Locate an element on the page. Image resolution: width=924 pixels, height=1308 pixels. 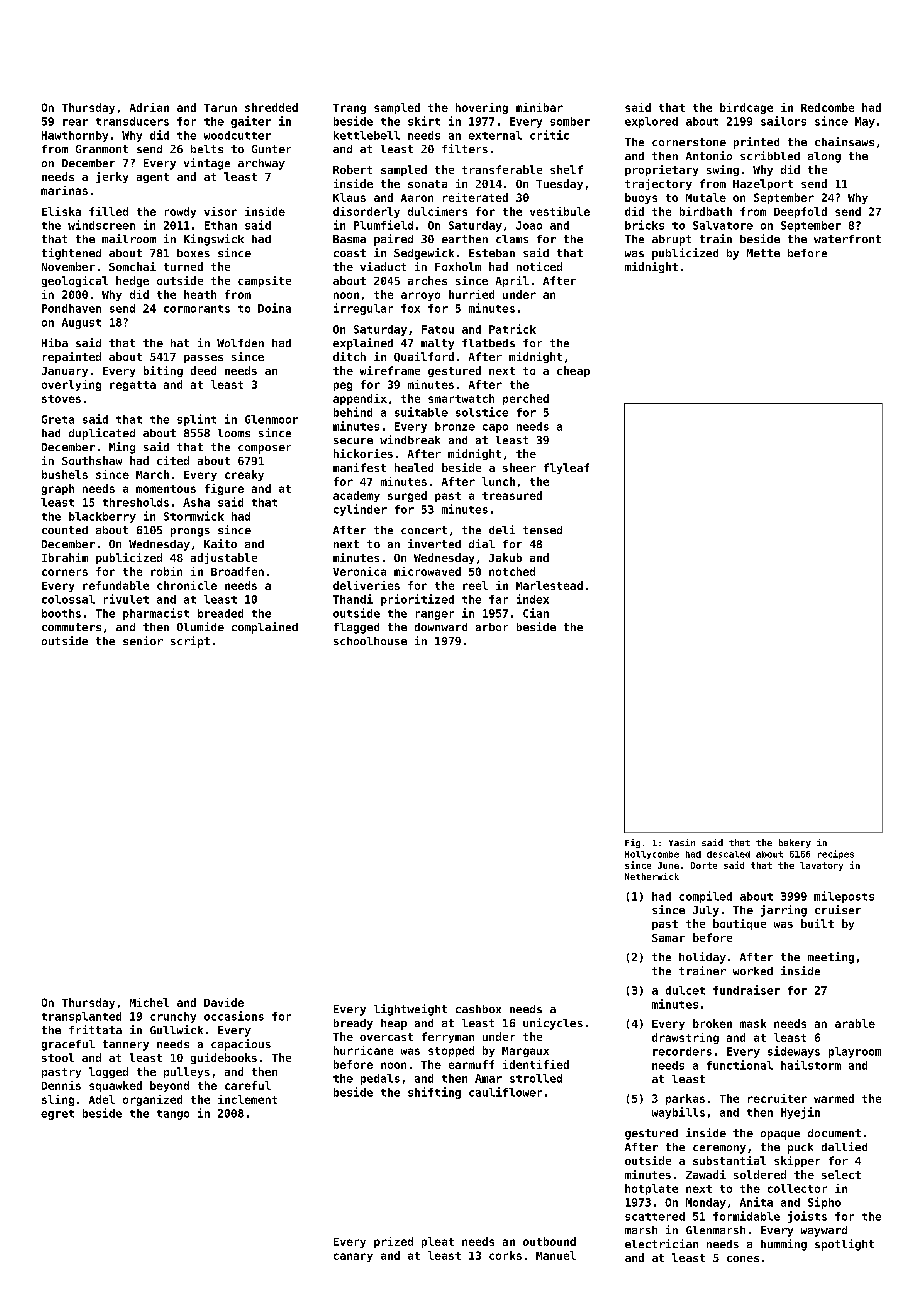
tango is located at coordinates (173, 1115).
